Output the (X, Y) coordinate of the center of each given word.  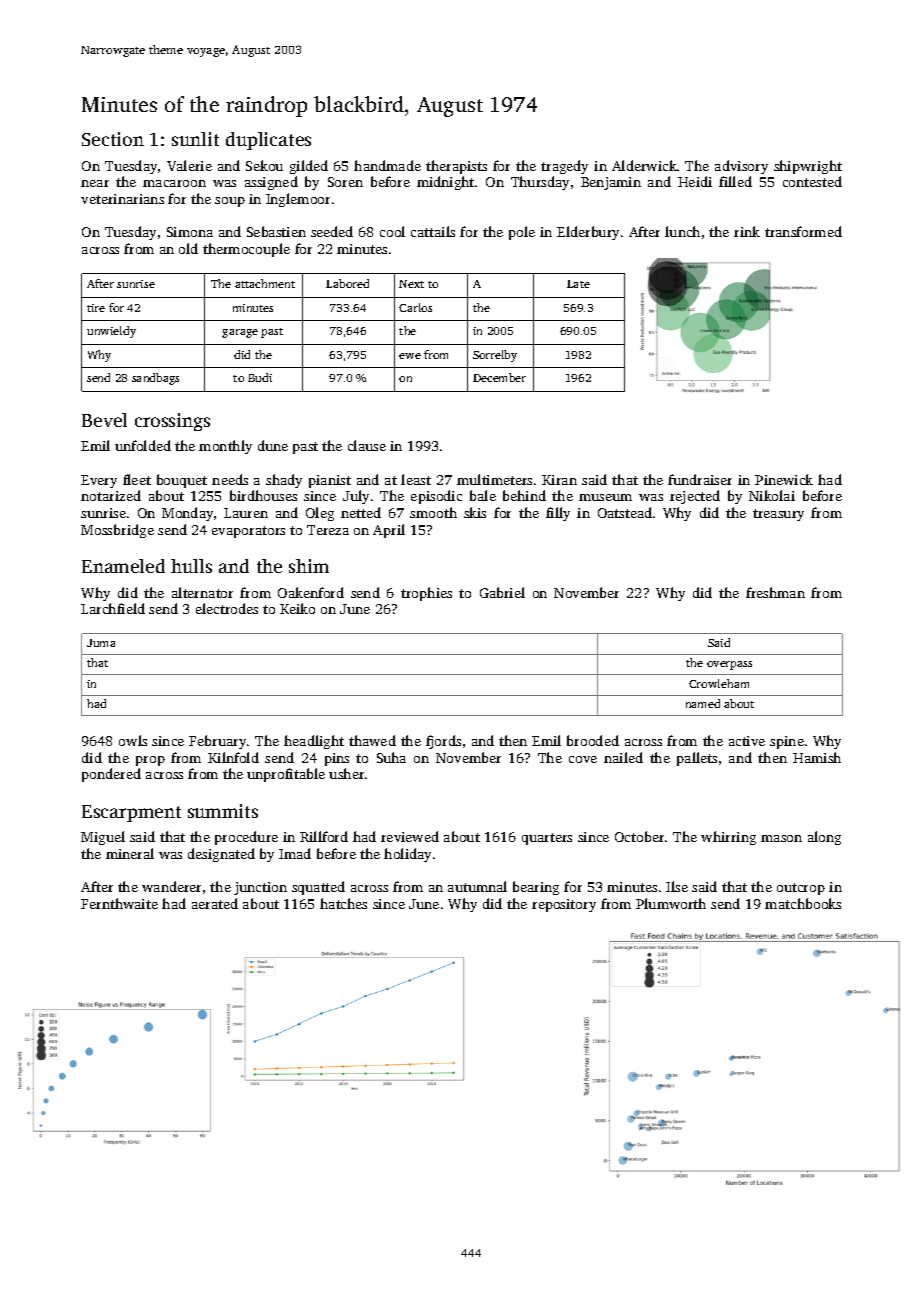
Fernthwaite (119, 903)
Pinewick (784, 479)
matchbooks (803, 903)
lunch (682, 231)
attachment (265, 283)
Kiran (559, 480)
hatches (343, 903)
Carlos (415, 307)
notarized (111, 495)
